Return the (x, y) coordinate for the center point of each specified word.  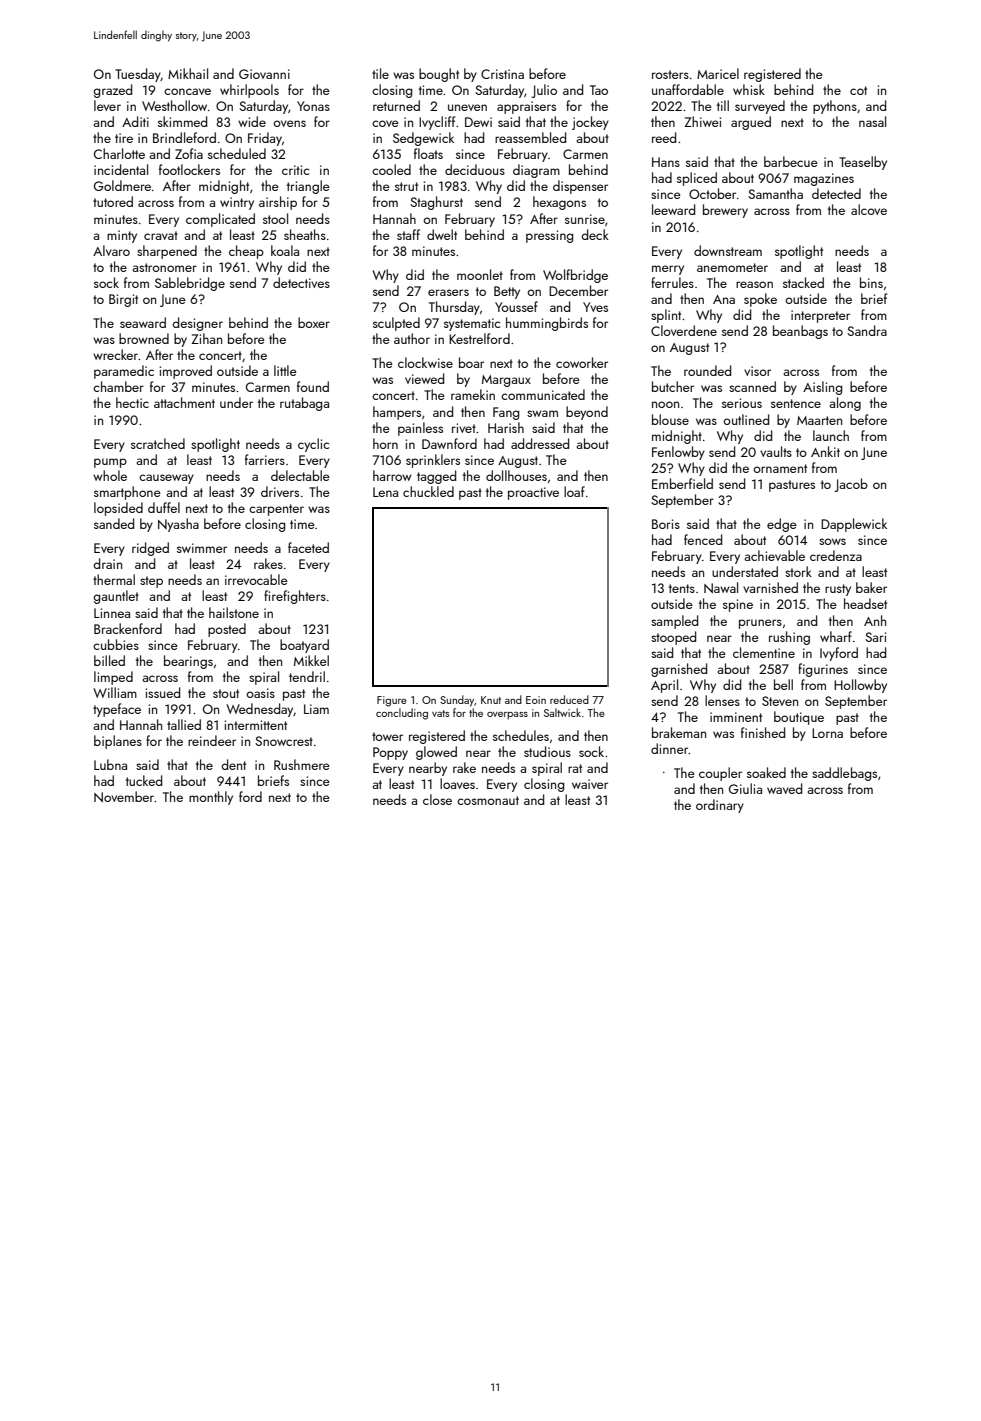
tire (124, 138)
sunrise (585, 219)
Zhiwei (702, 121)
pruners (760, 624)
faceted (308, 547)
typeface (117, 710)
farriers (265, 459)
